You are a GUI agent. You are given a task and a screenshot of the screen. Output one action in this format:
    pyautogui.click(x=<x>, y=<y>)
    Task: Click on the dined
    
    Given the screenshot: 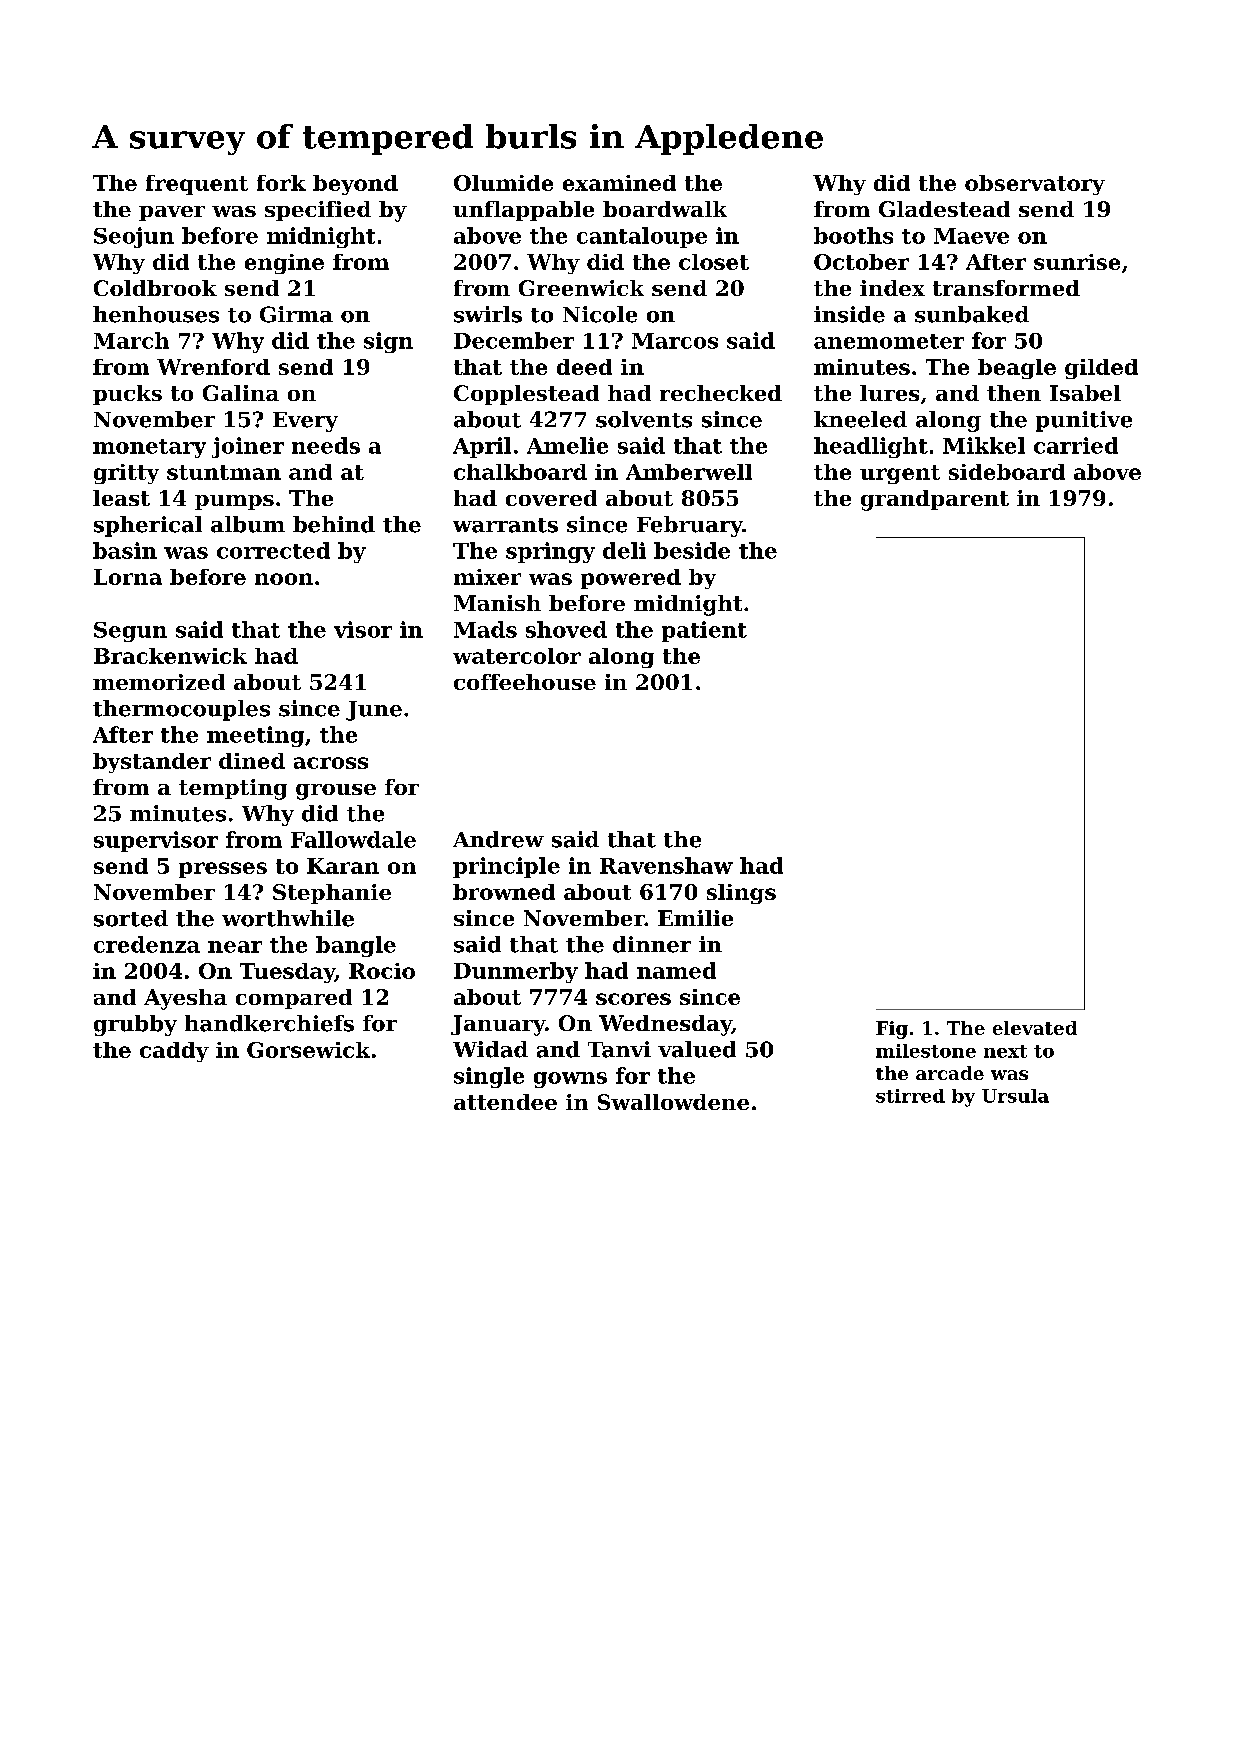 What is the action you would take?
    pyautogui.click(x=252, y=761)
